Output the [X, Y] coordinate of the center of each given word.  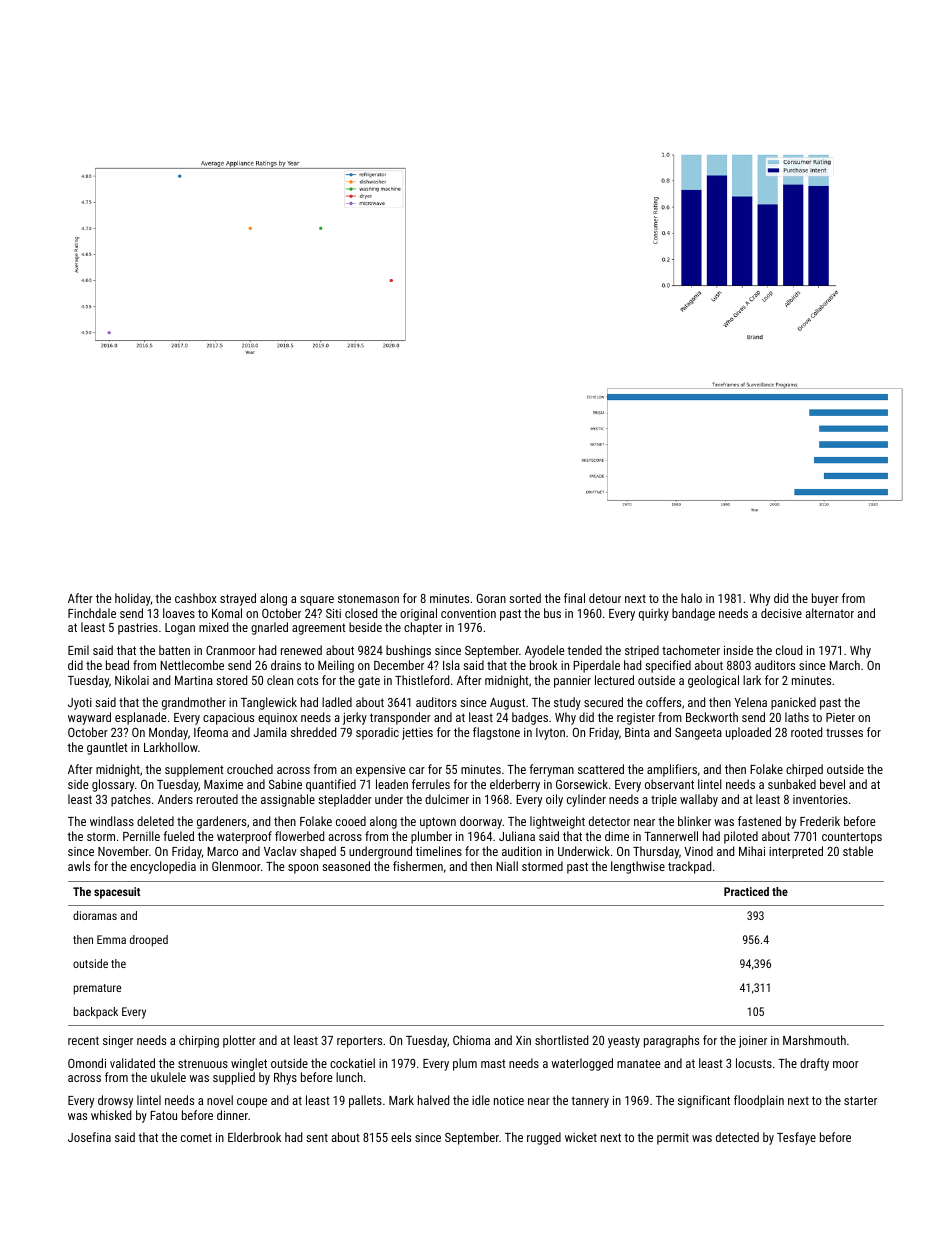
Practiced [746, 891]
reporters [359, 1042]
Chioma [471, 1040]
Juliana [517, 836]
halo [691, 598]
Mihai [752, 851]
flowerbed [299, 836]
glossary [113, 785]
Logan [180, 629]
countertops [852, 838]
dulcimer [447, 799]
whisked [111, 1115]
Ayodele [544, 651]
